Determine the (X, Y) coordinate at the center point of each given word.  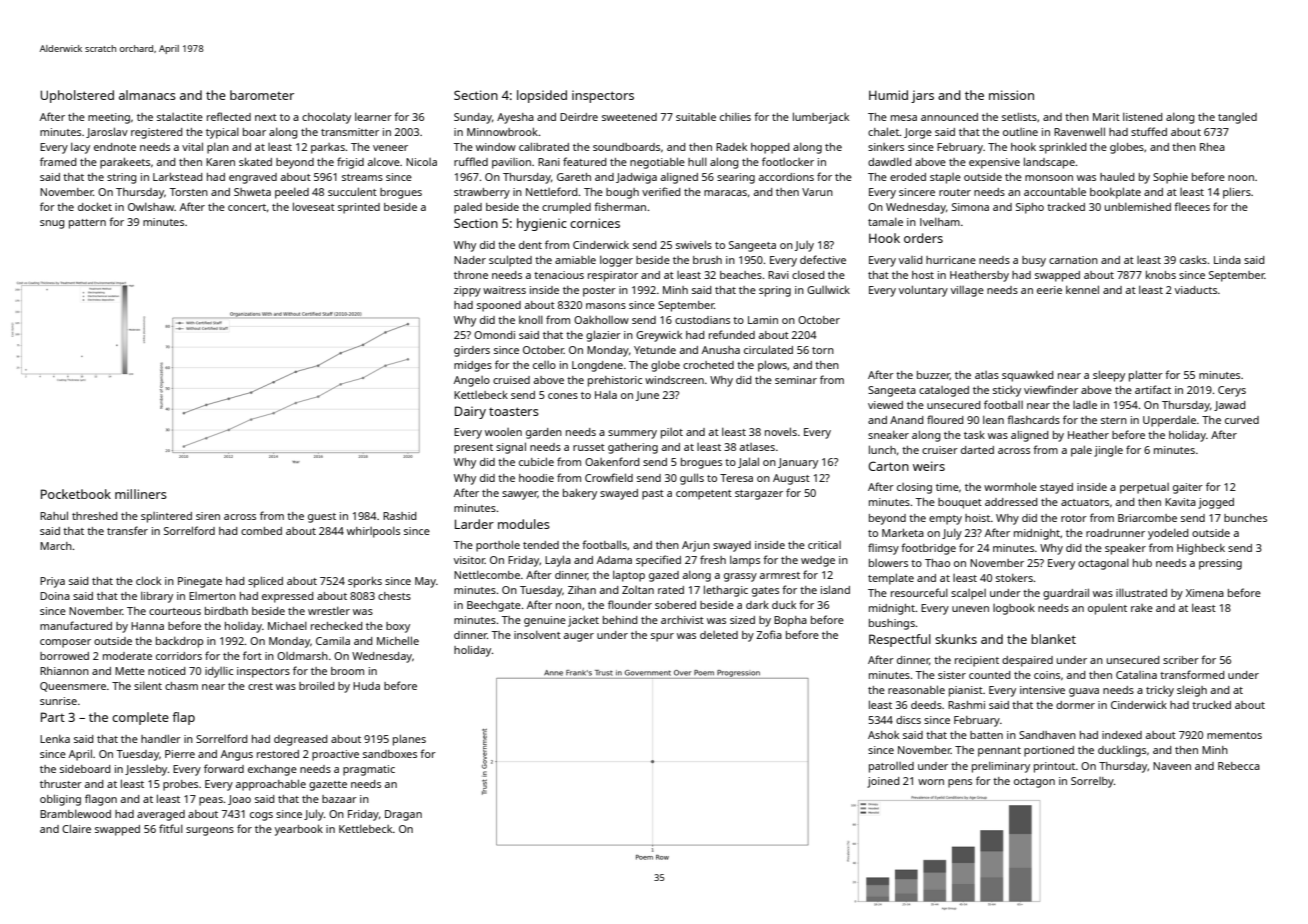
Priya (52, 582)
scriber (1181, 660)
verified (661, 191)
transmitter (350, 132)
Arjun (696, 546)
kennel (1082, 289)
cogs (261, 816)
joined (883, 782)
